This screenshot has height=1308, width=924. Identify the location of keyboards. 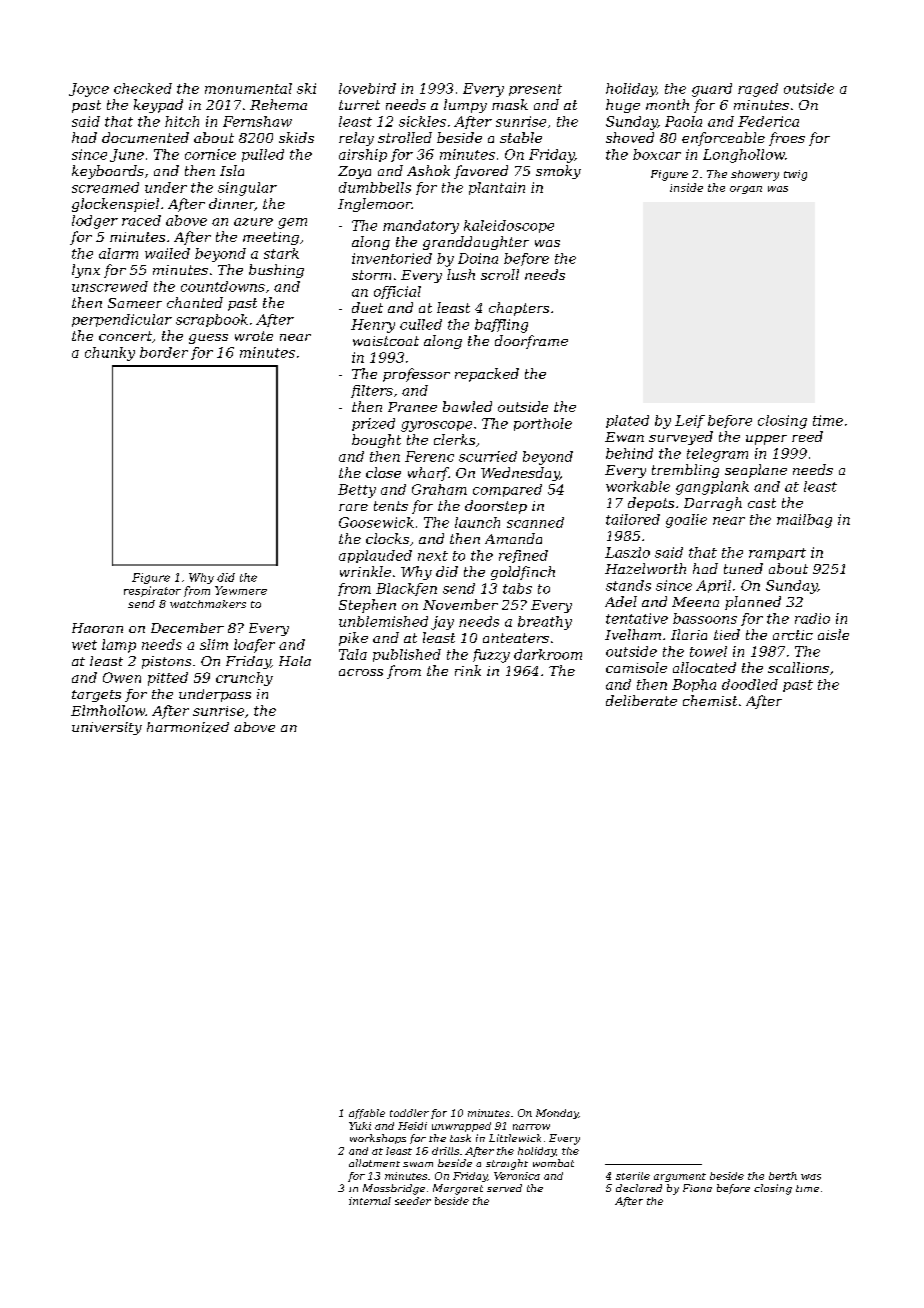
(108, 172).
